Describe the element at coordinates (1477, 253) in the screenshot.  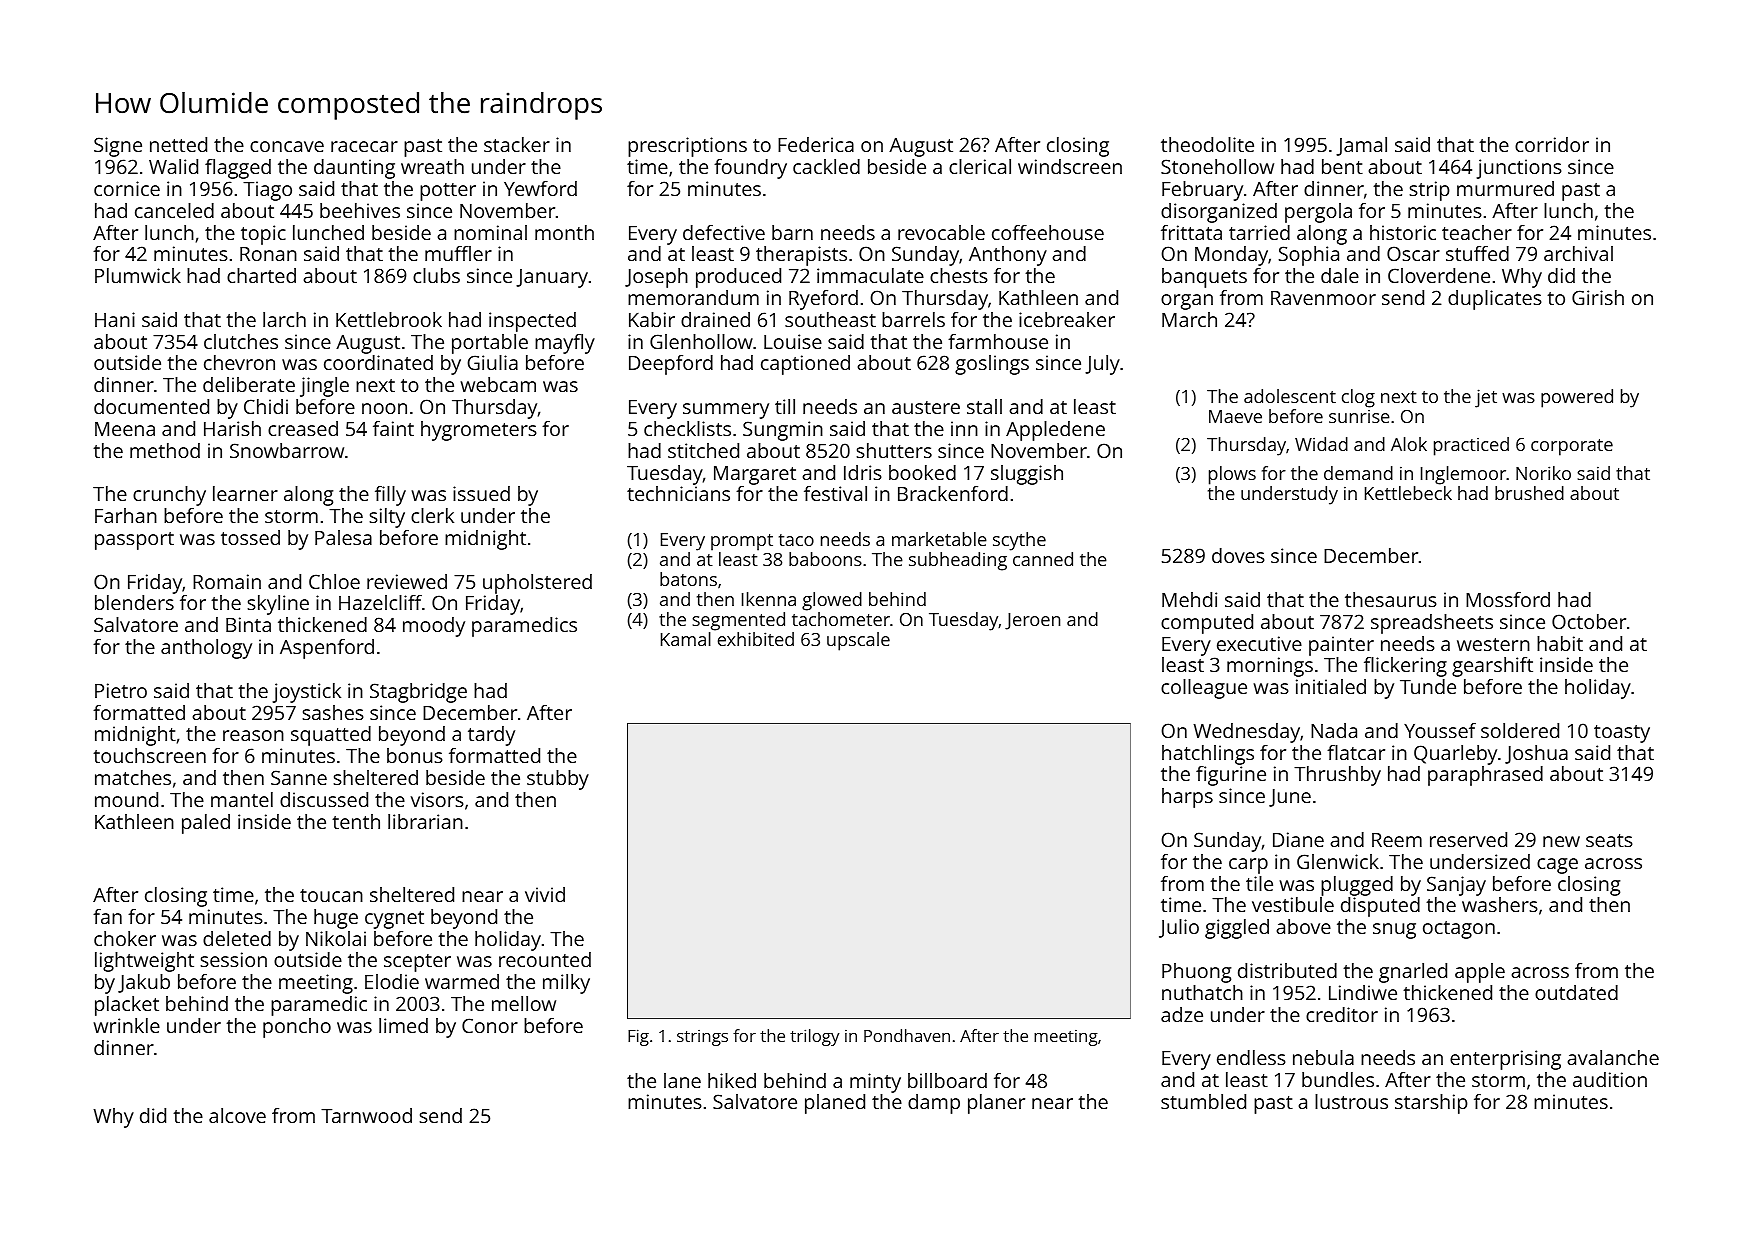
I see `stuffed` at that location.
